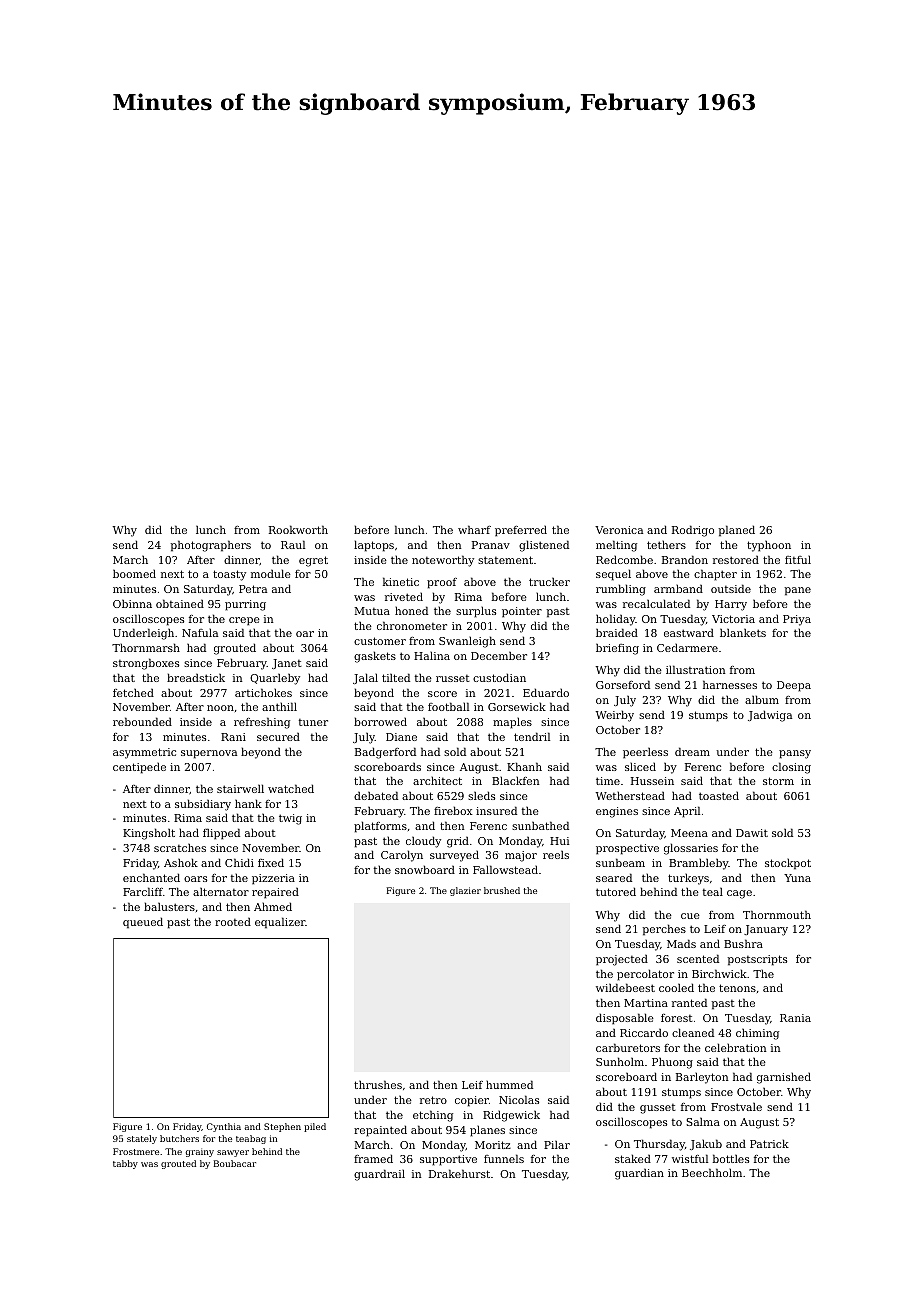 The height and width of the screenshot is (1308, 924). Describe the element at coordinates (313, 561) in the screenshot. I see `egret` at that location.
